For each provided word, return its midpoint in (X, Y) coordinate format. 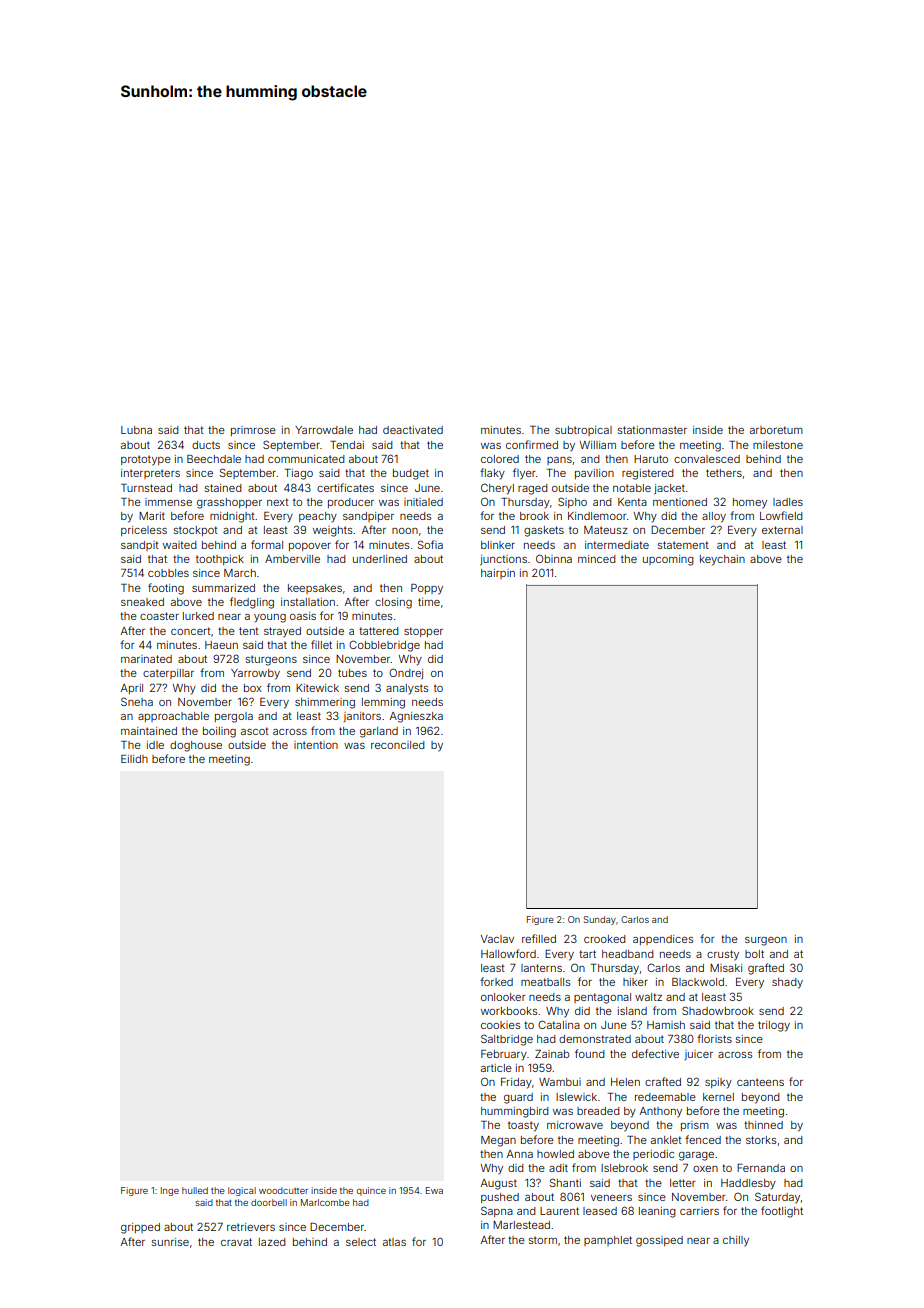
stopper (423, 632)
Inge (170, 1191)
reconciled (398, 745)
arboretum (776, 430)
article (496, 1068)
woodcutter (283, 1190)
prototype (146, 460)
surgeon (766, 941)
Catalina (559, 1024)
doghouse (196, 746)
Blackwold (698, 982)
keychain (722, 560)
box (253, 688)
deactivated (413, 430)
